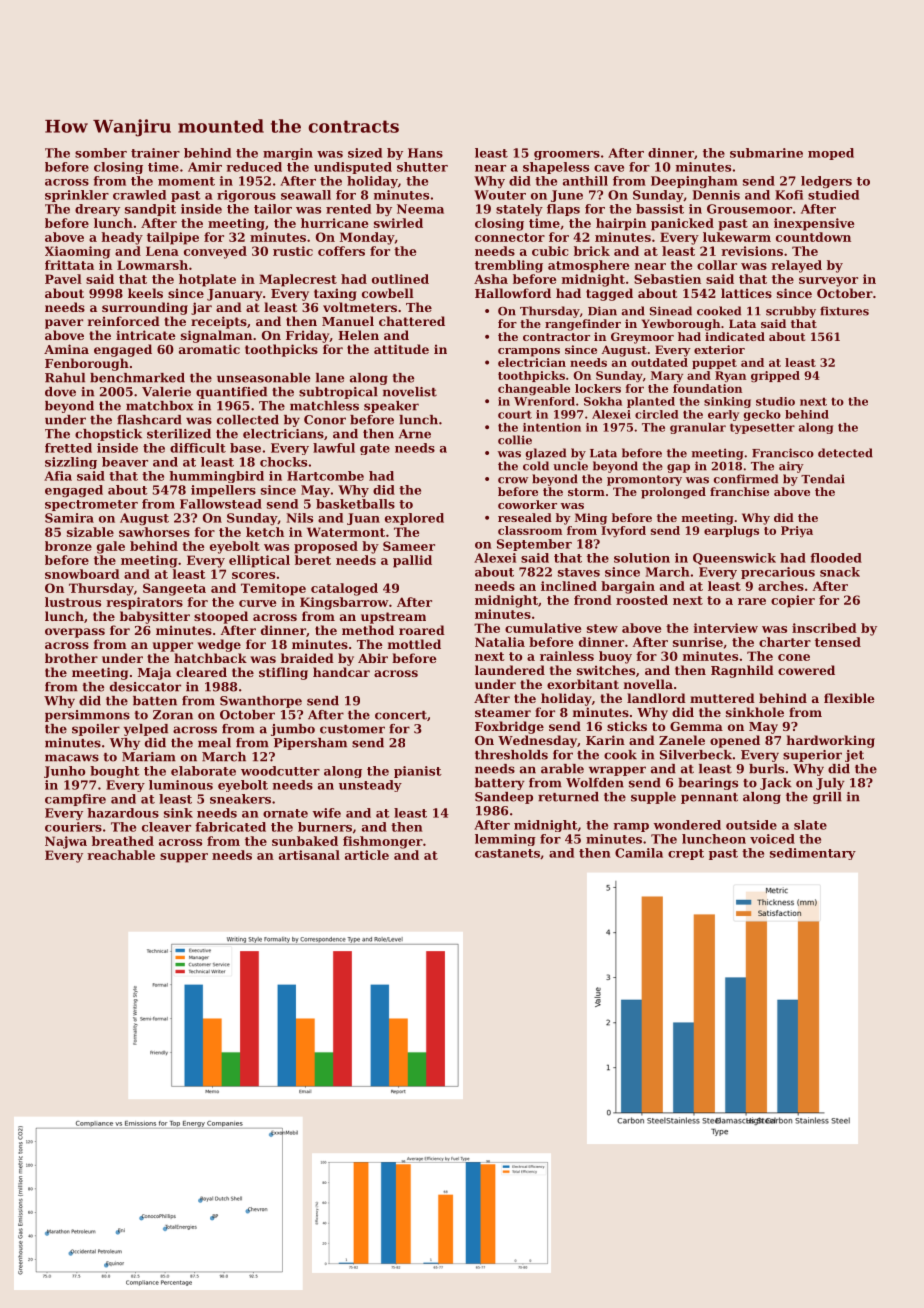 This screenshot has height=1308, width=924. I want to click on overpass, so click(75, 633).
